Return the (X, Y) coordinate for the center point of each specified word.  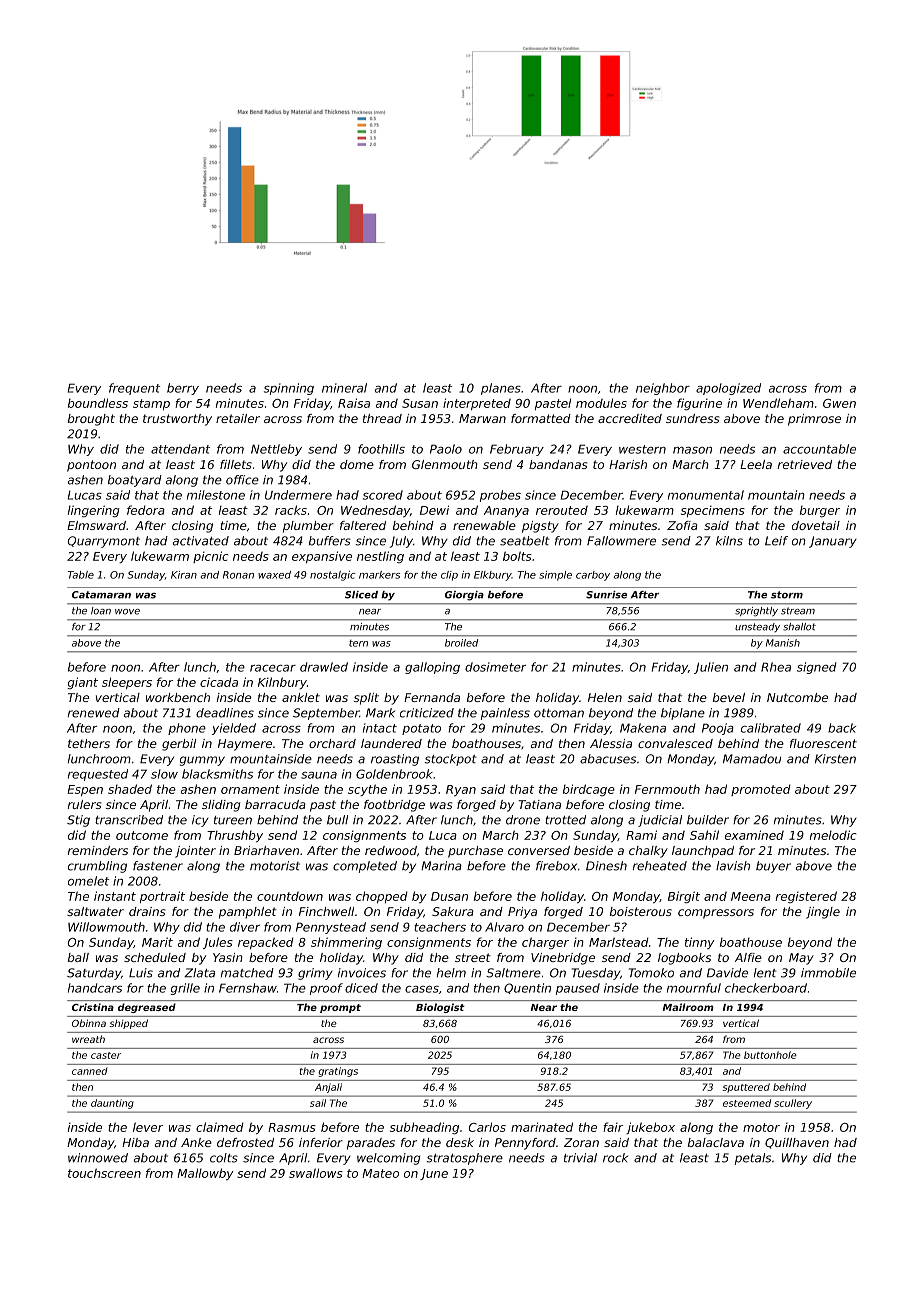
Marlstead (619, 942)
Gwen (839, 403)
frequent (134, 389)
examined (754, 835)
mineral (344, 388)
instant (115, 896)
